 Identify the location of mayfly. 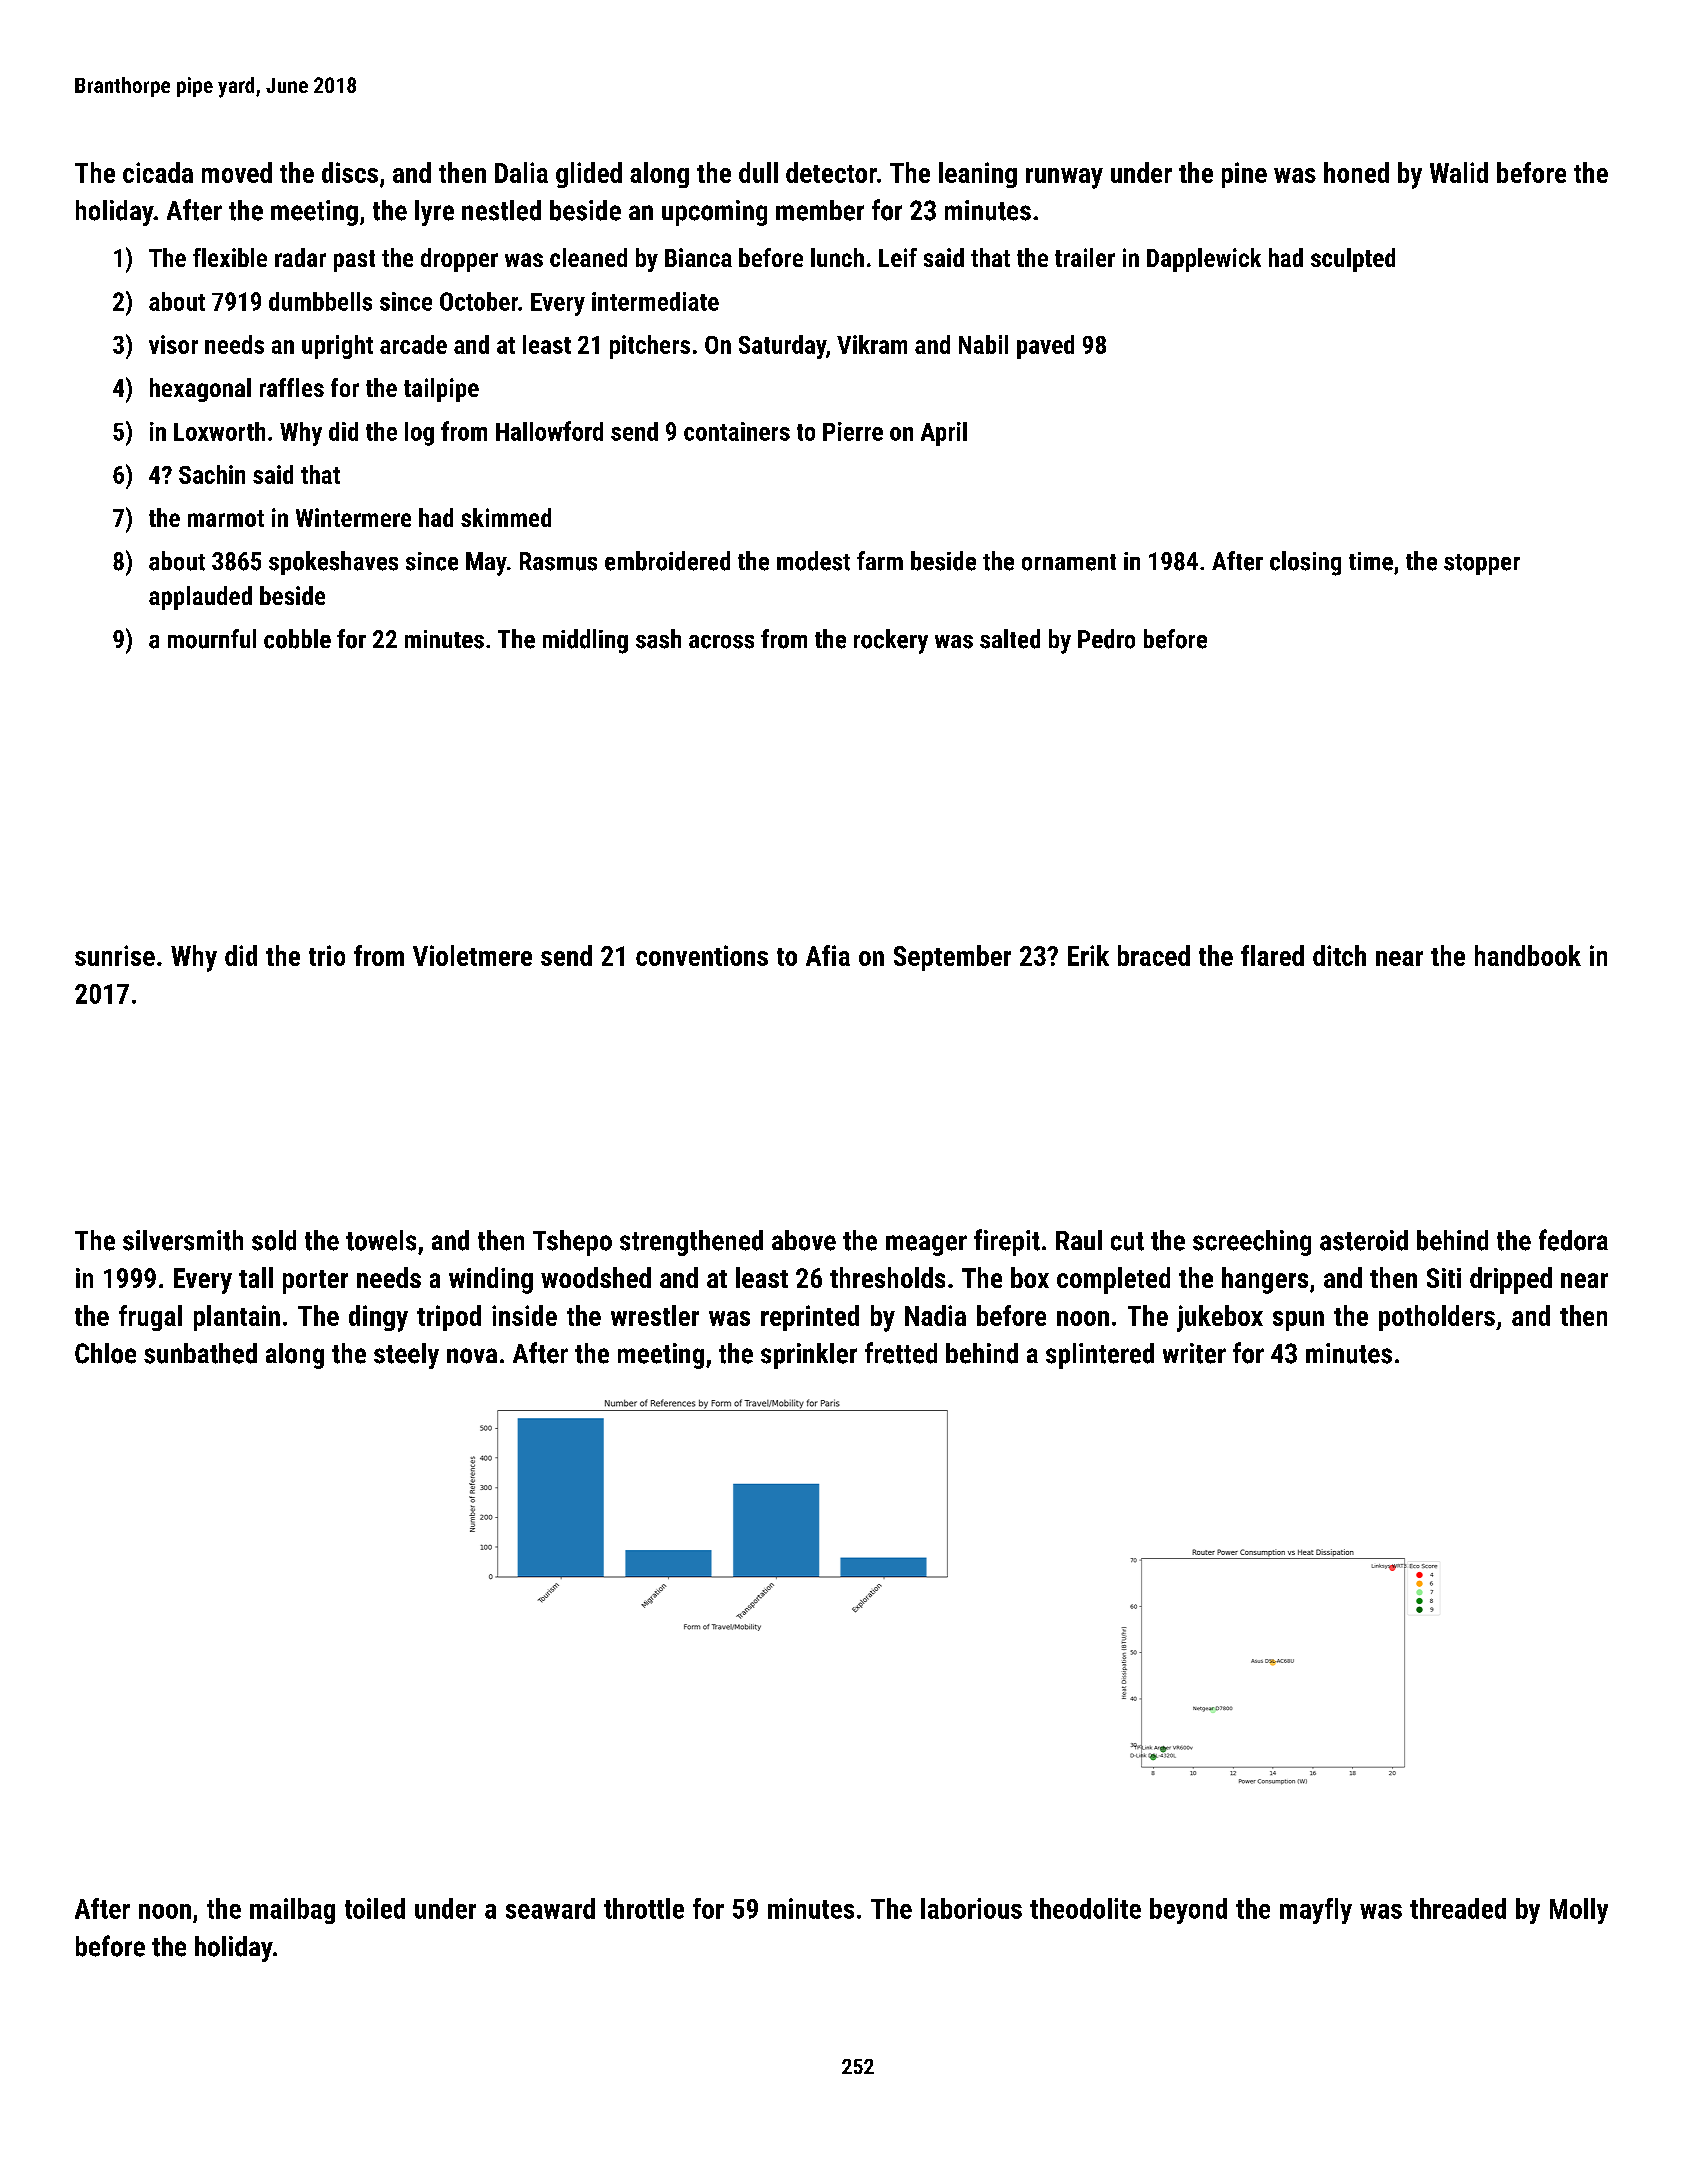
(1316, 1911).
